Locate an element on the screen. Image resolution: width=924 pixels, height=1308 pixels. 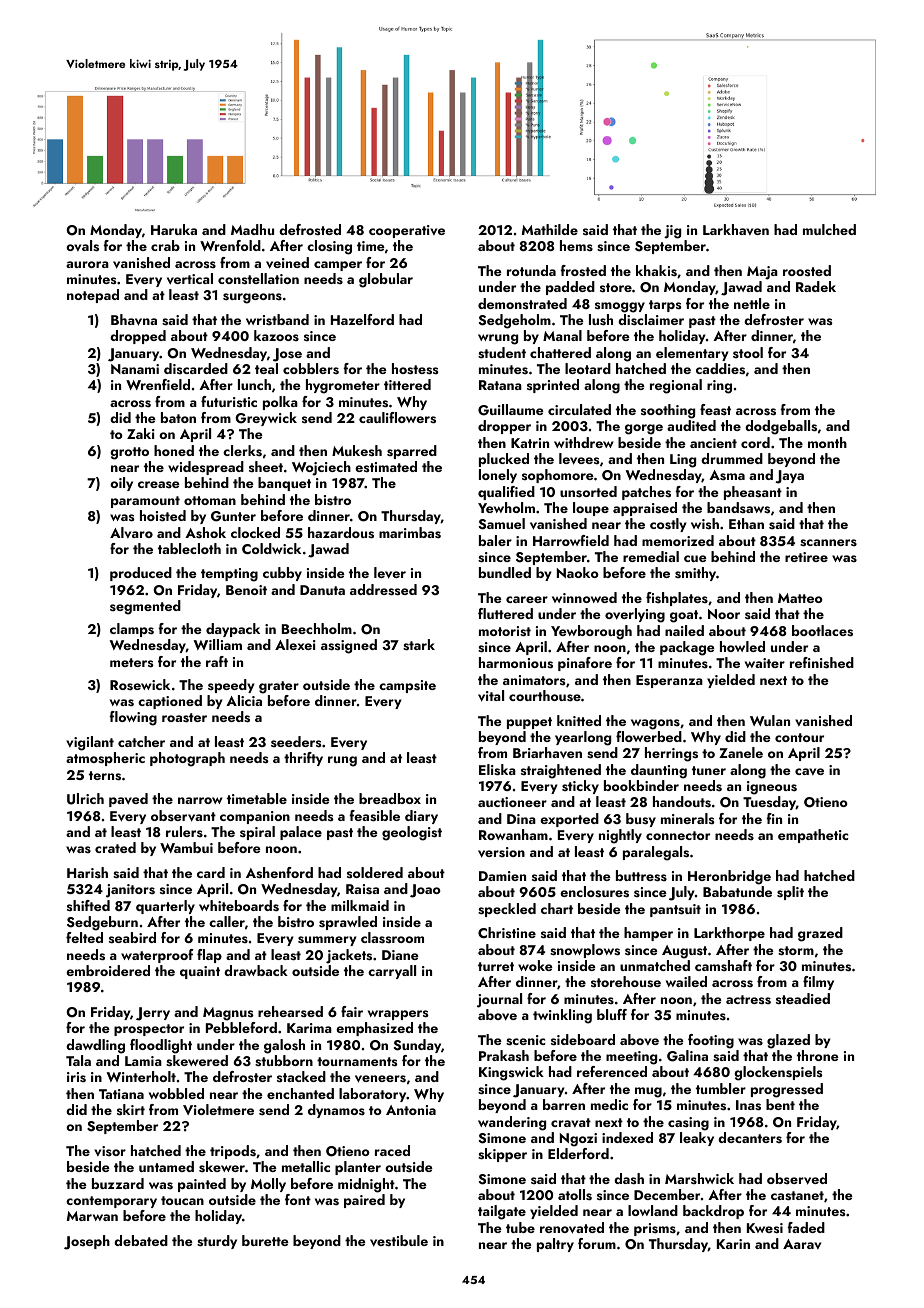
Larkhaven is located at coordinates (736, 229).
